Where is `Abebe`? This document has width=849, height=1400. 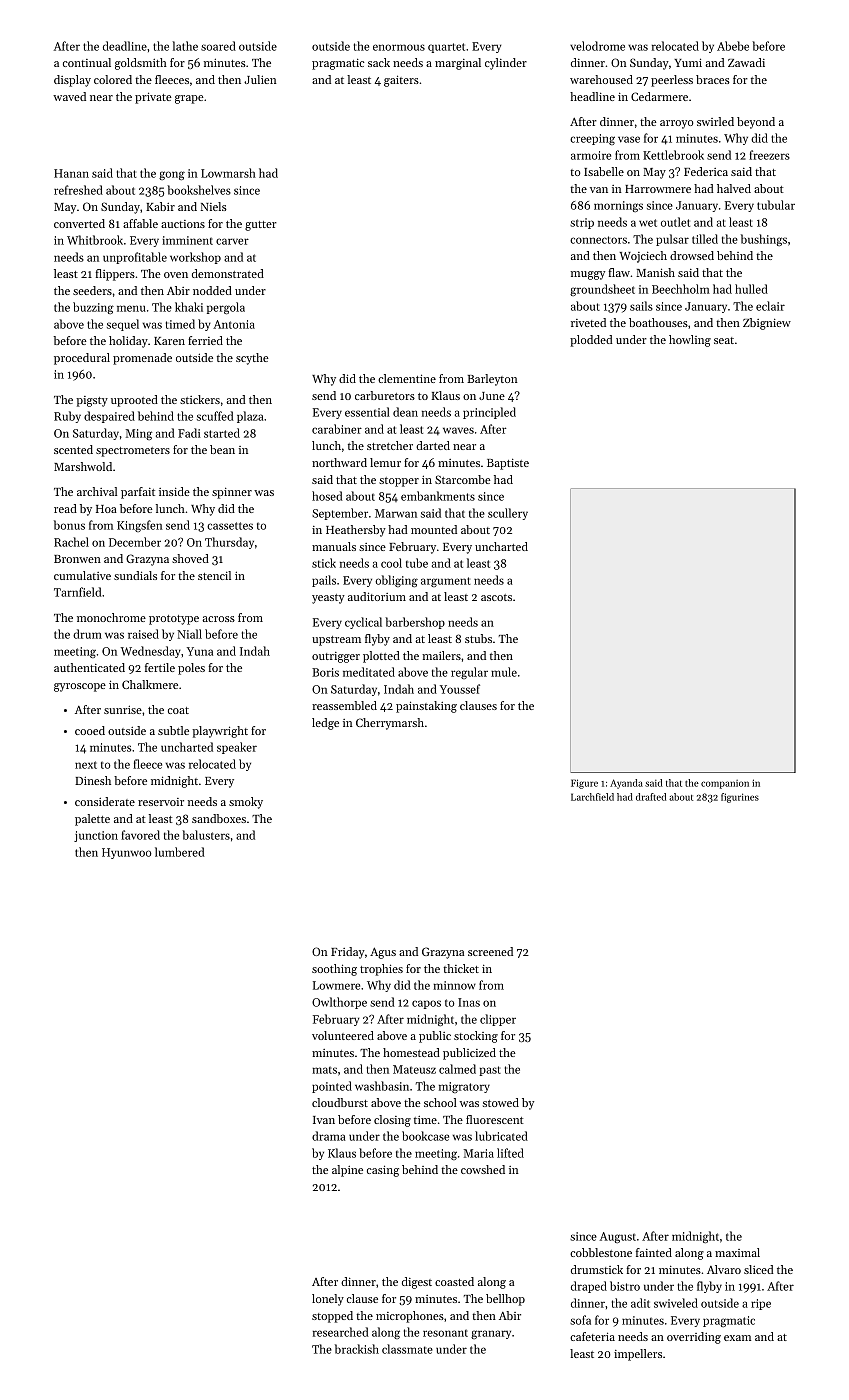 Abebe is located at coordinates (733, 46).
